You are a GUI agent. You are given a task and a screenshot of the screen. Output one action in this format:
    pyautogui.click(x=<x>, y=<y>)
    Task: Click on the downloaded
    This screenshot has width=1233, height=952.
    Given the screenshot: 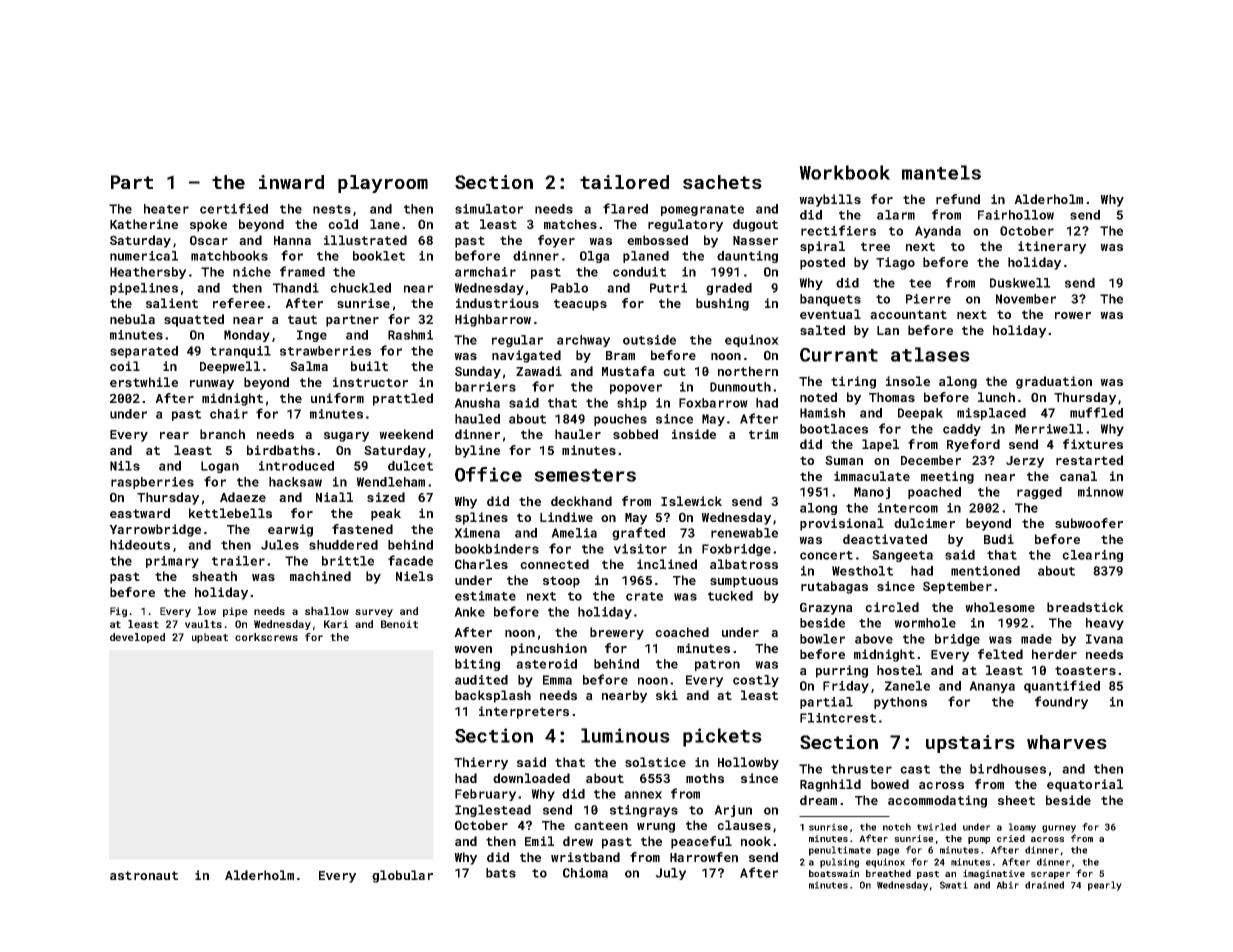 What is the action you would take?
    pyautogui.click(x=531, y=778)
